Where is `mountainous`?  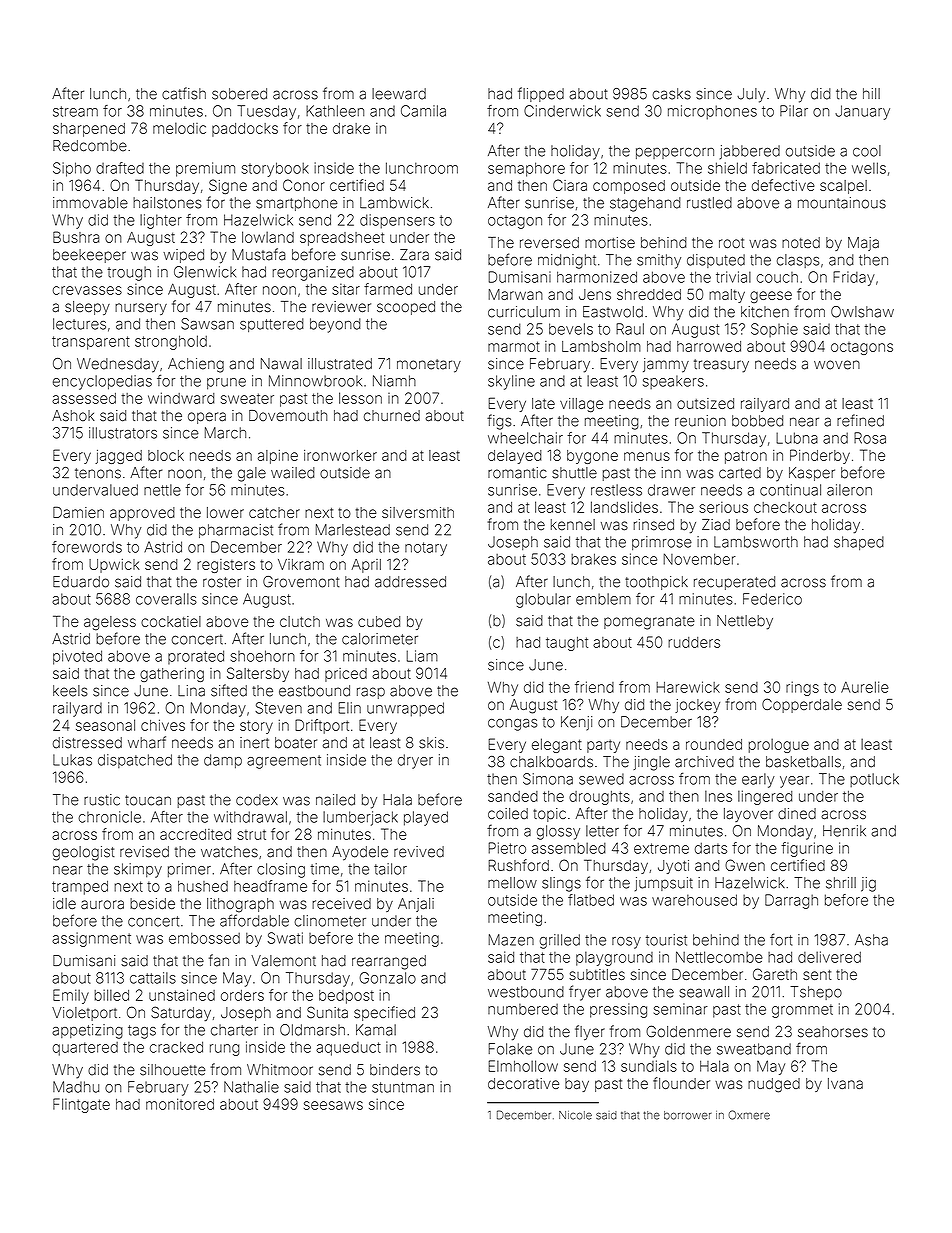
mountainous is located at coordinates (842, 203).
